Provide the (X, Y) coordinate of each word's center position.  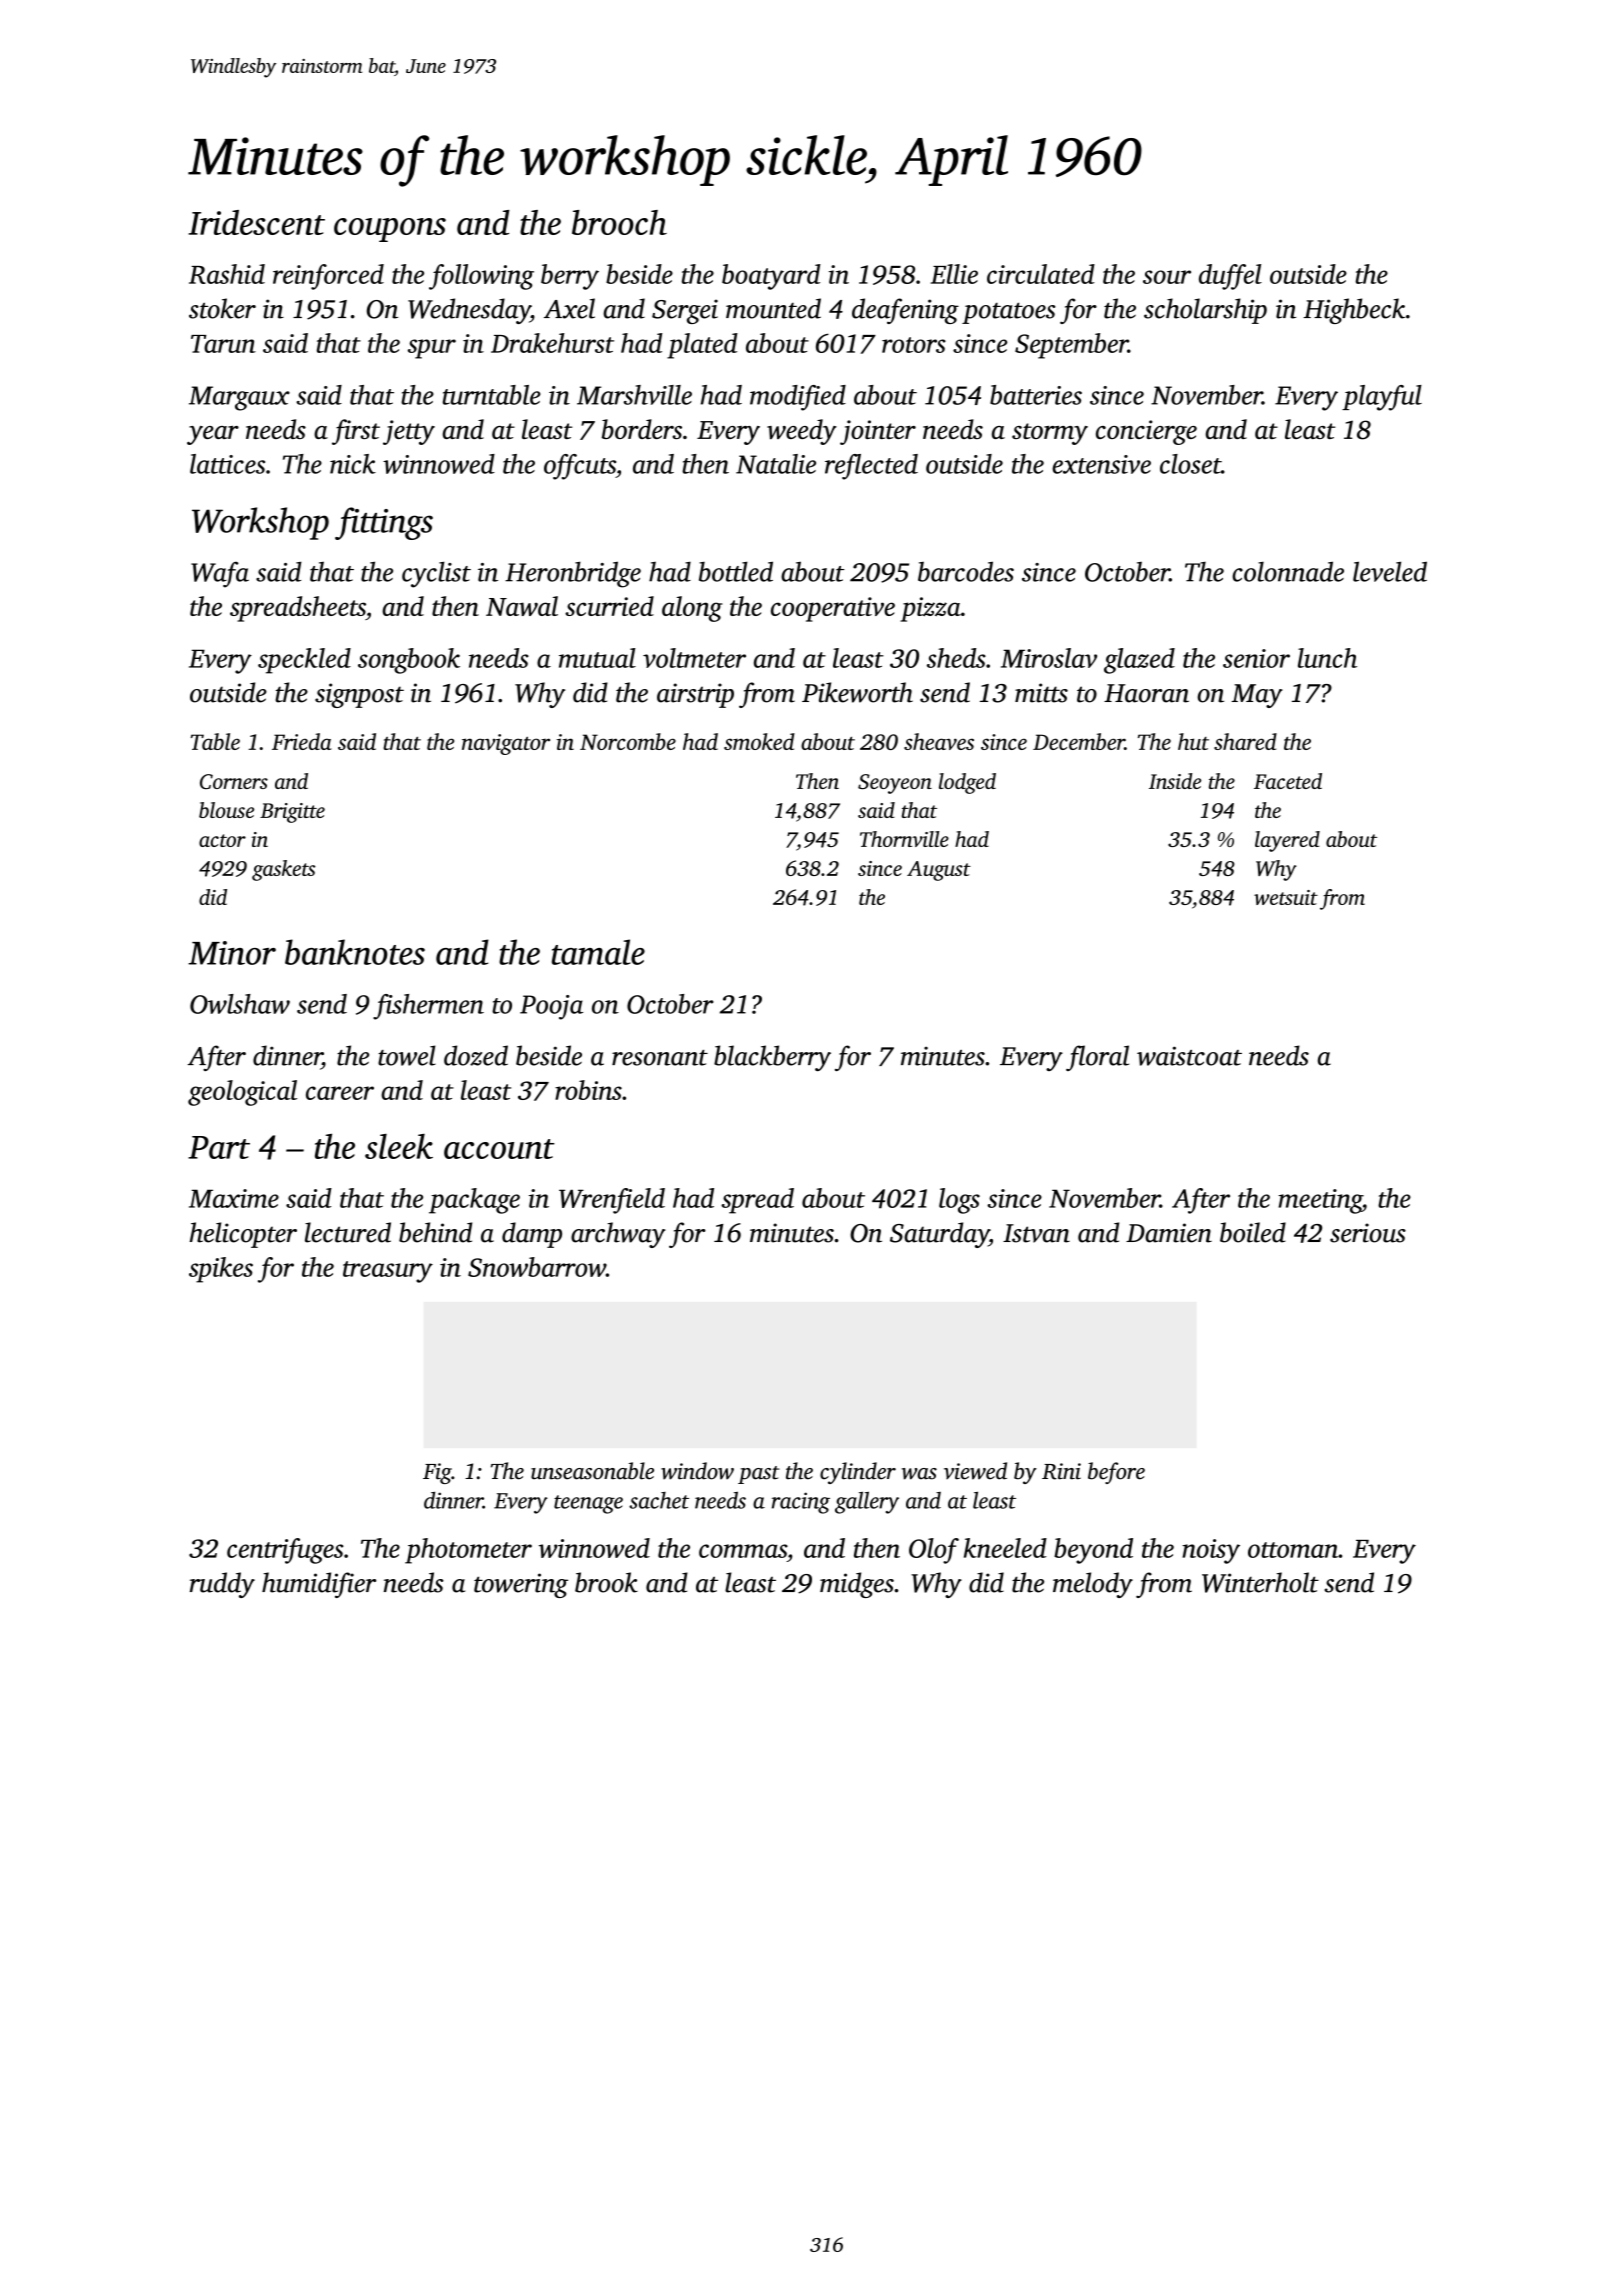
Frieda (302, 741)
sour (1167, 277)
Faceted (1288, 781)
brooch (619, 222)
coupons (390, 230)
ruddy (222, 1585)
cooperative (833, 609)
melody (1093, 1585)
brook (606, 1582)
